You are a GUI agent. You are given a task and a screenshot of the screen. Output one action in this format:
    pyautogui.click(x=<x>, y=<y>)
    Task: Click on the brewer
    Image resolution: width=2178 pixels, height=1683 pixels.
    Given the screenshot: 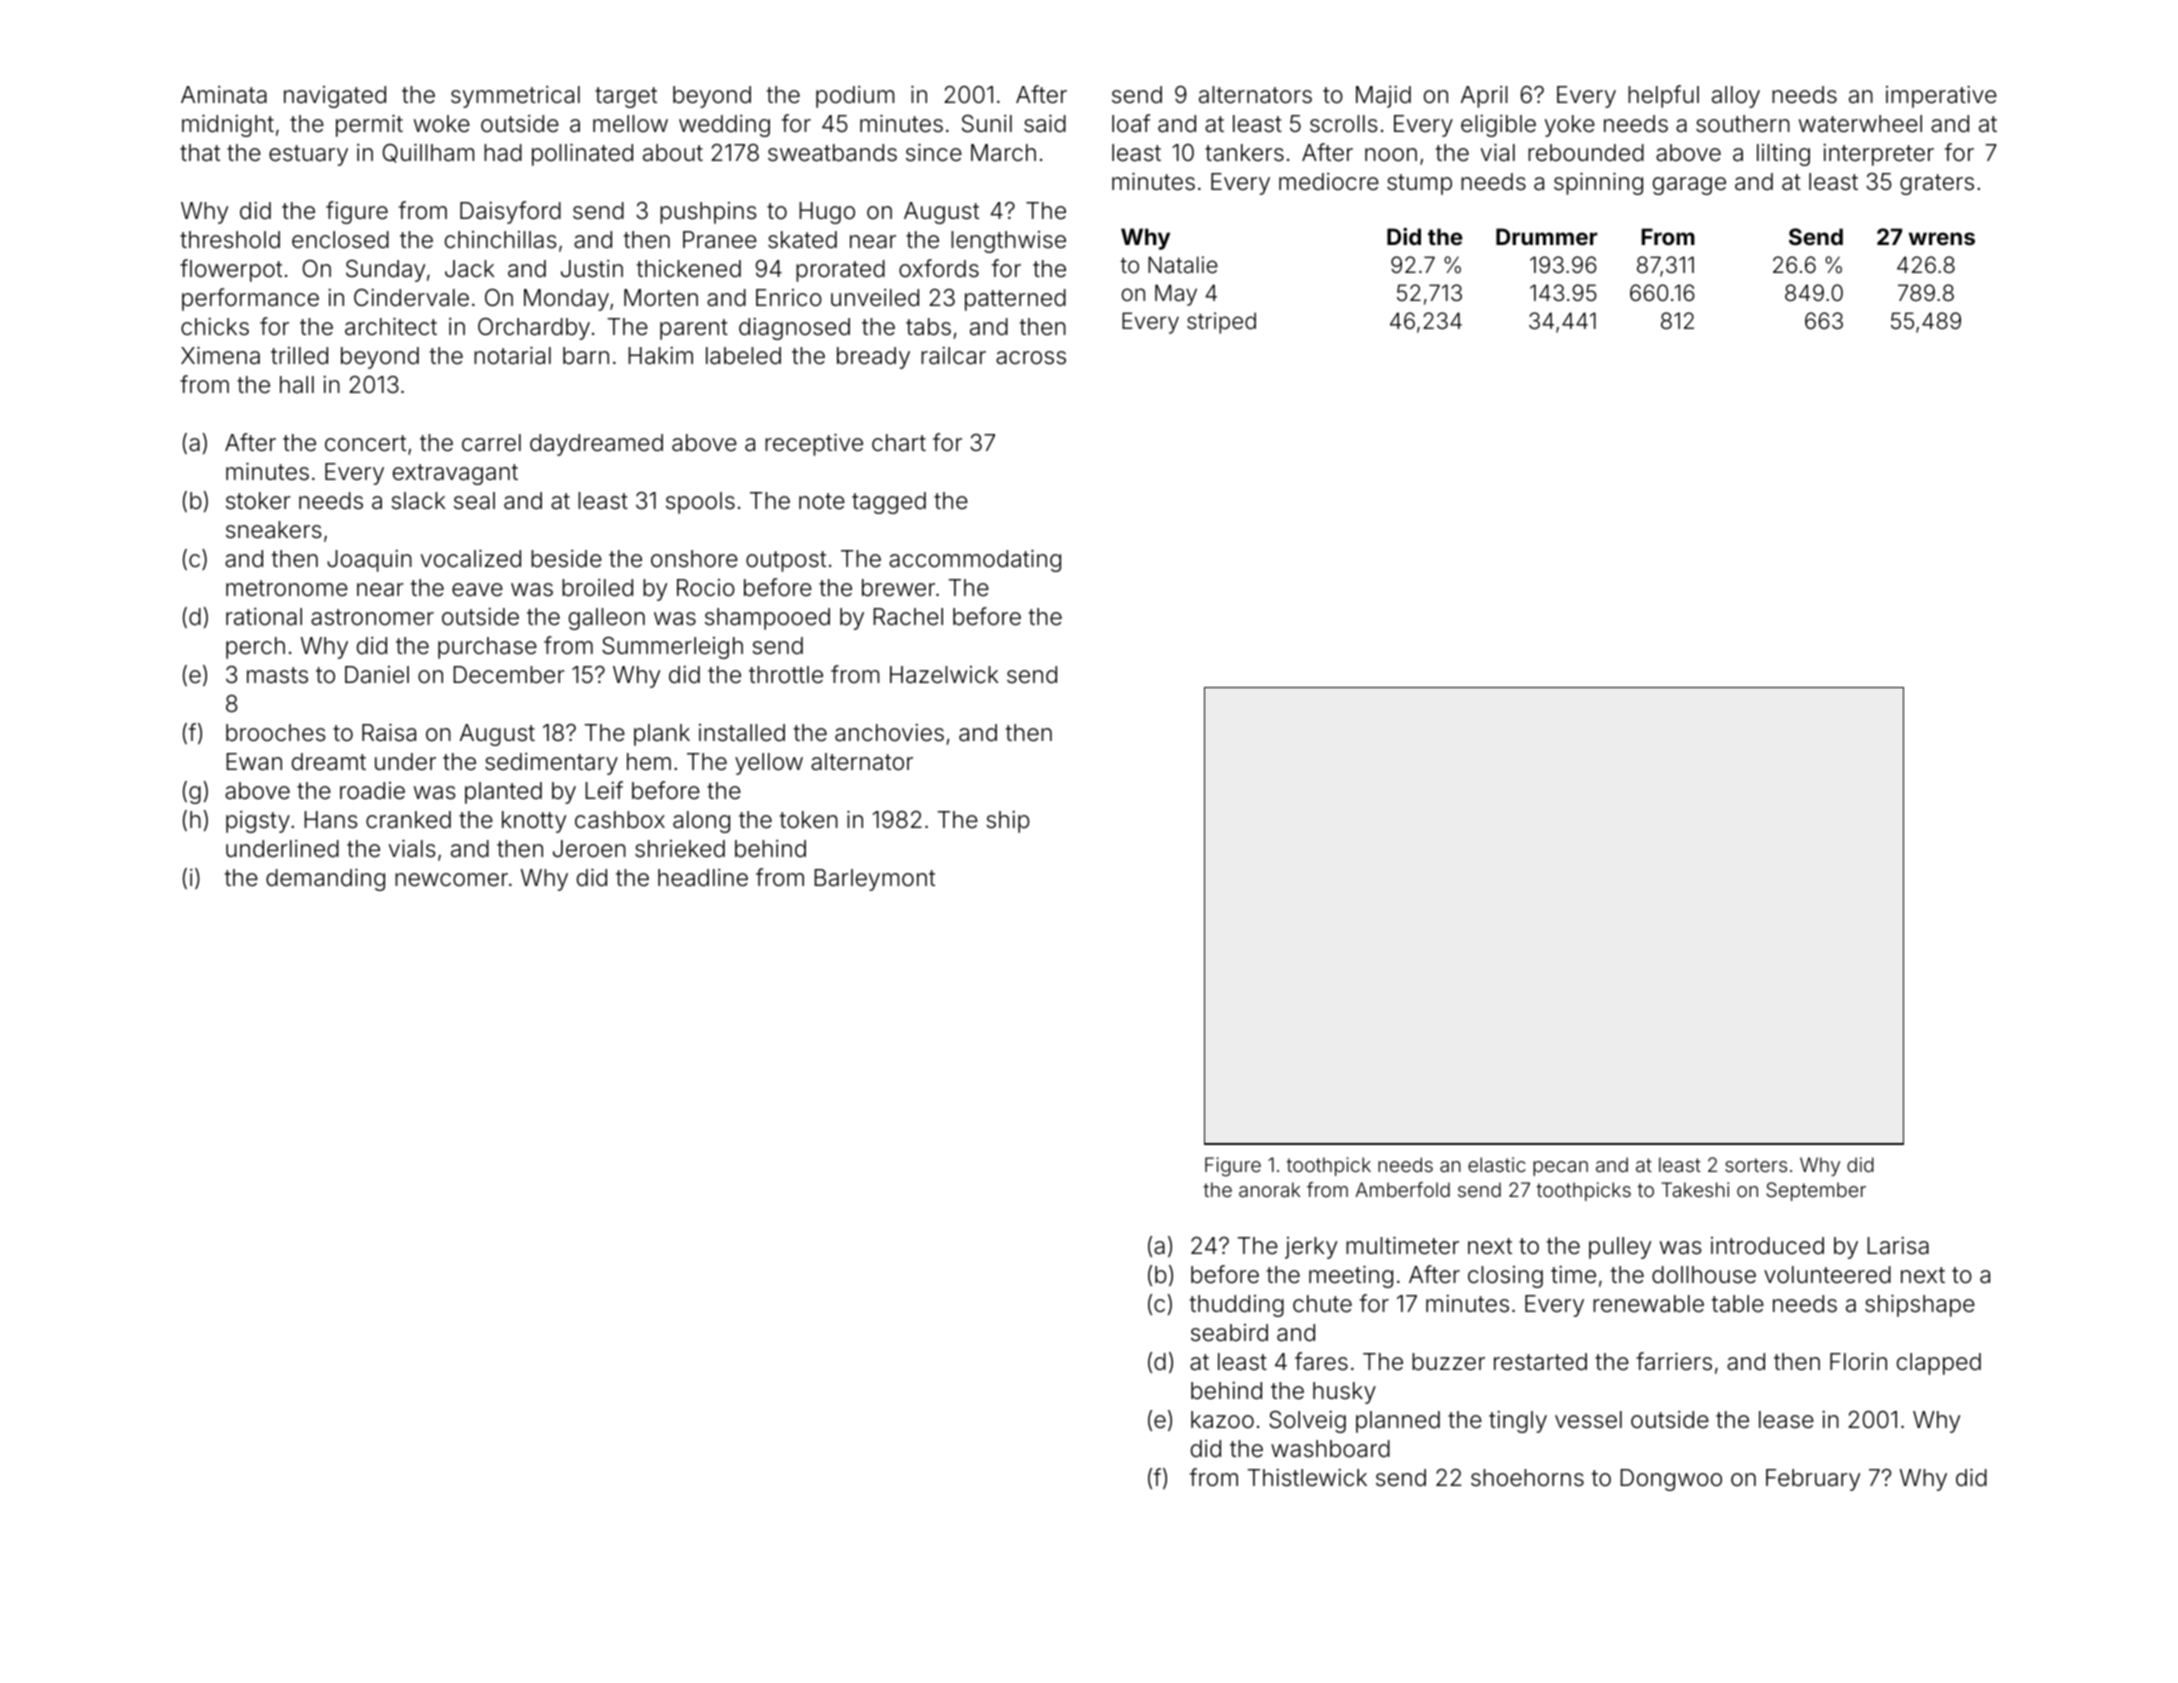 What is the action you would take?
    pyautogui.click(x=898, y=588)
